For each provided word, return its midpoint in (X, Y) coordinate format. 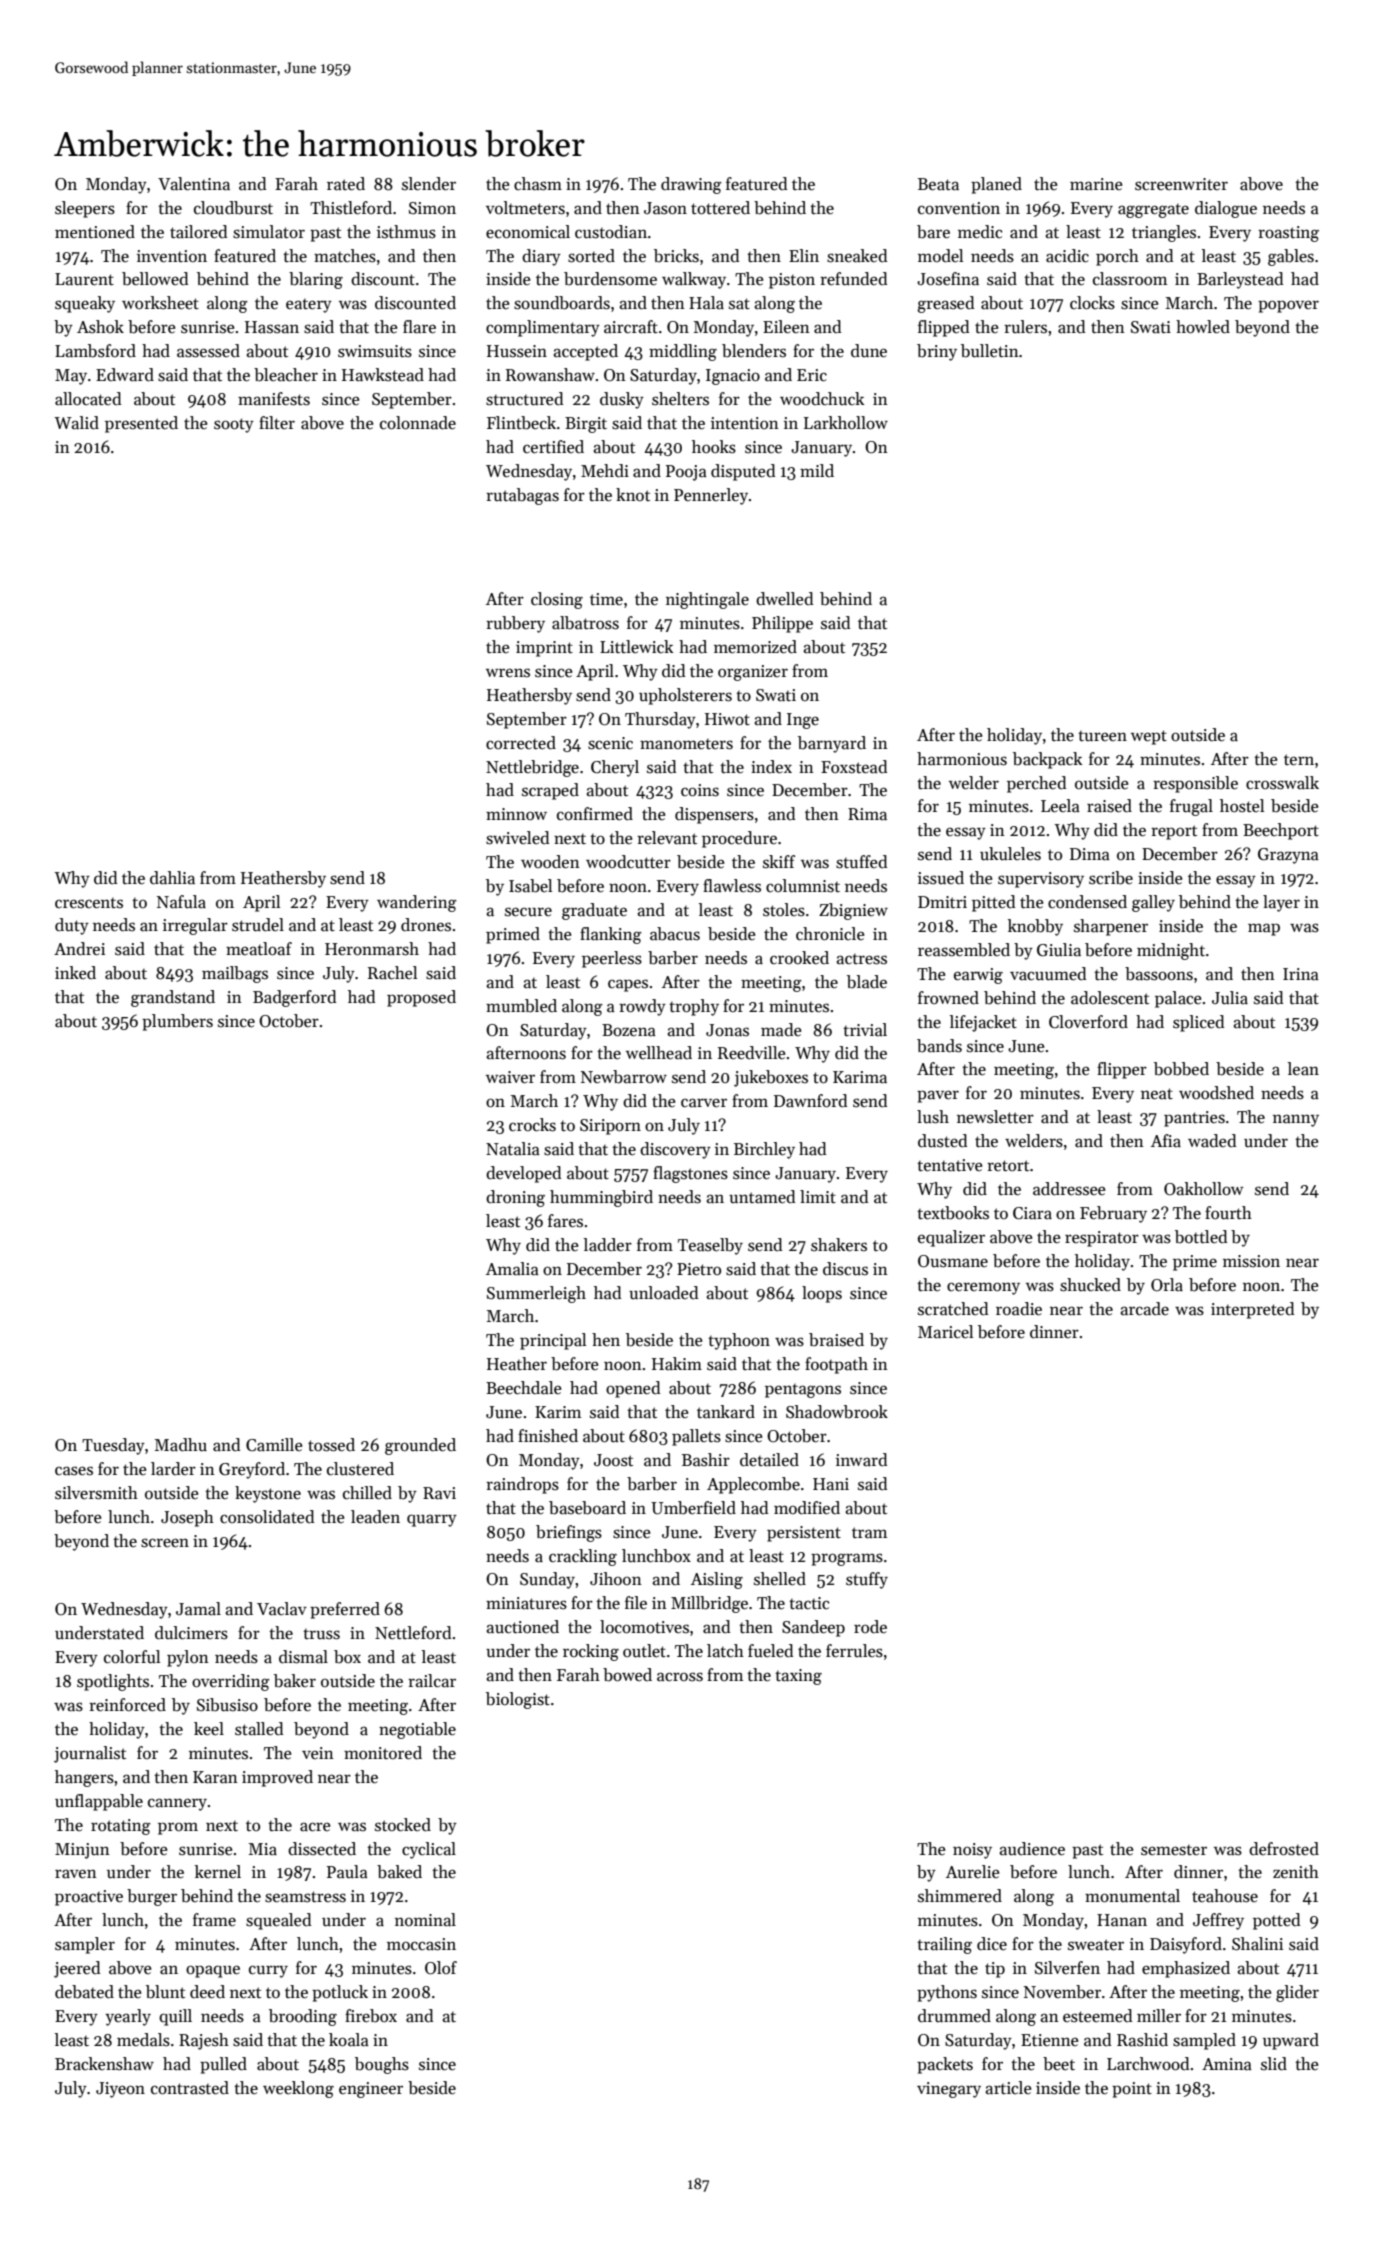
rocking (591, 1652)
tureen (1102, 736)
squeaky (85, 304)
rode (870, 1627)
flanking (611, 935)
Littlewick (636, 647)
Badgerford (294, 998)
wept (1149, 737)
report (1174, 832)
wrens (508, 673)
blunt (165, 1992)
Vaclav (282, 1609)
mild (817, 470)
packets (945, 2065)
